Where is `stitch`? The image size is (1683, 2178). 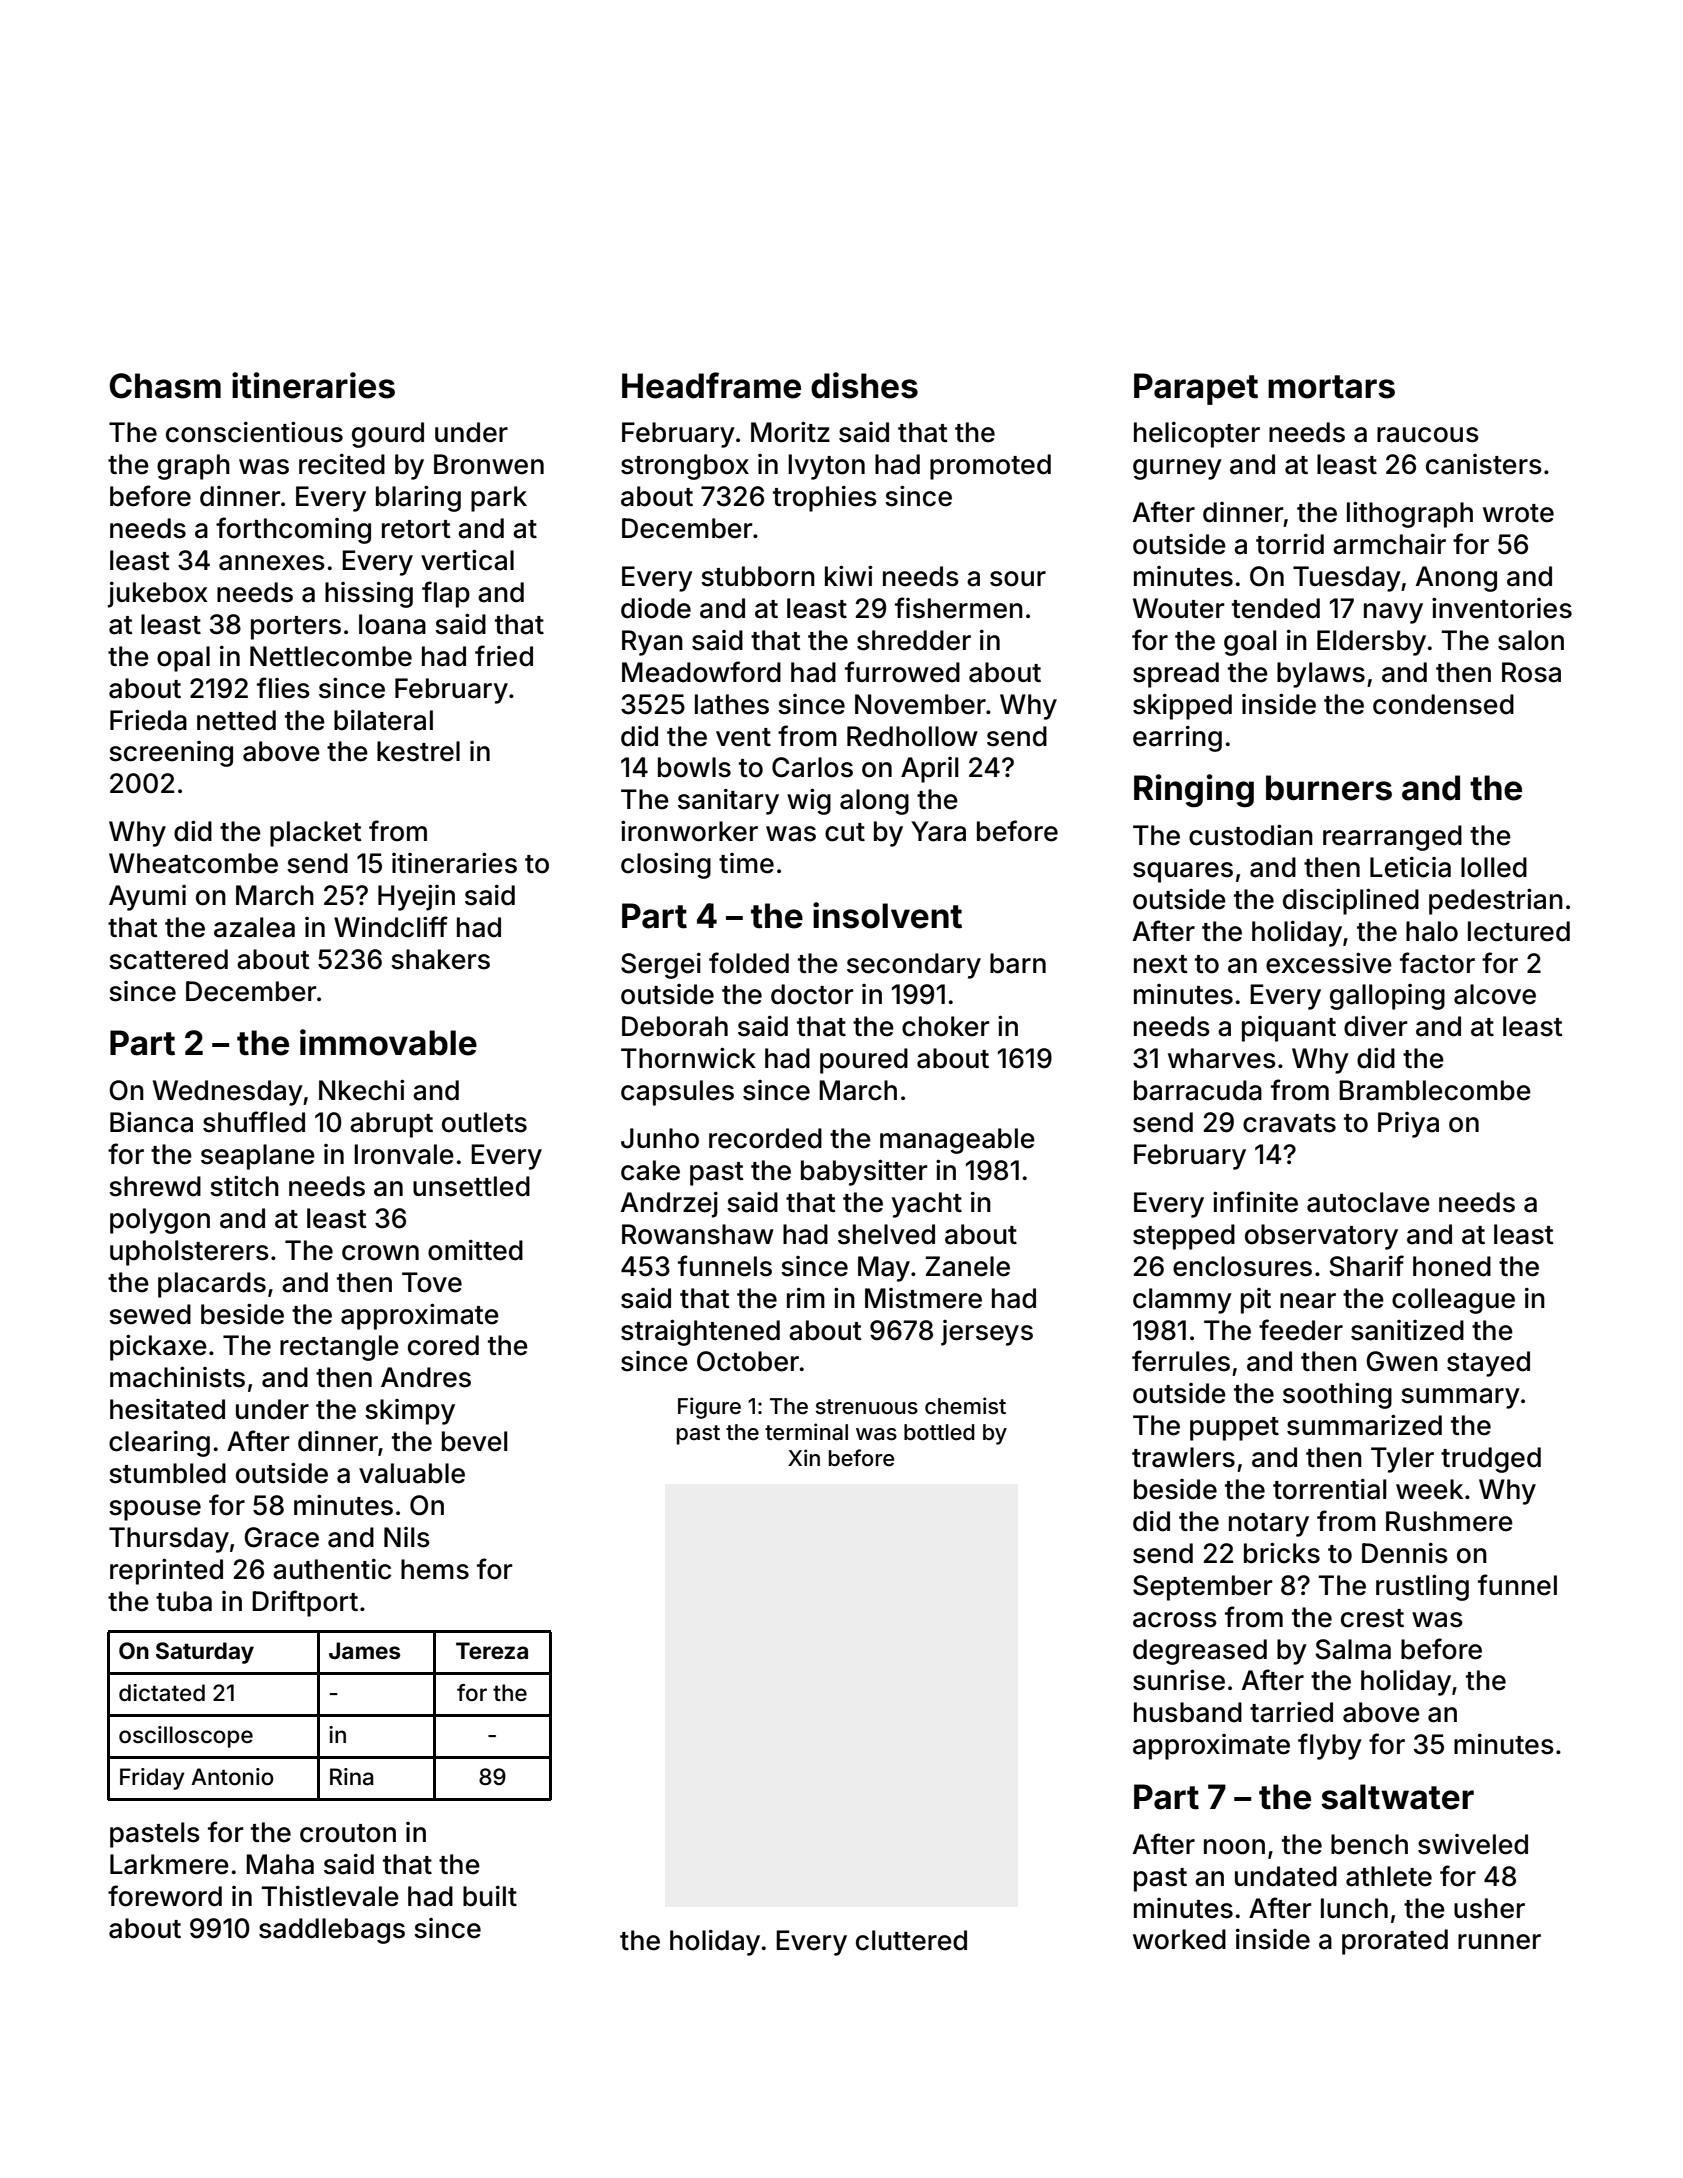 stitch is located at coordinates (244, 1186).
